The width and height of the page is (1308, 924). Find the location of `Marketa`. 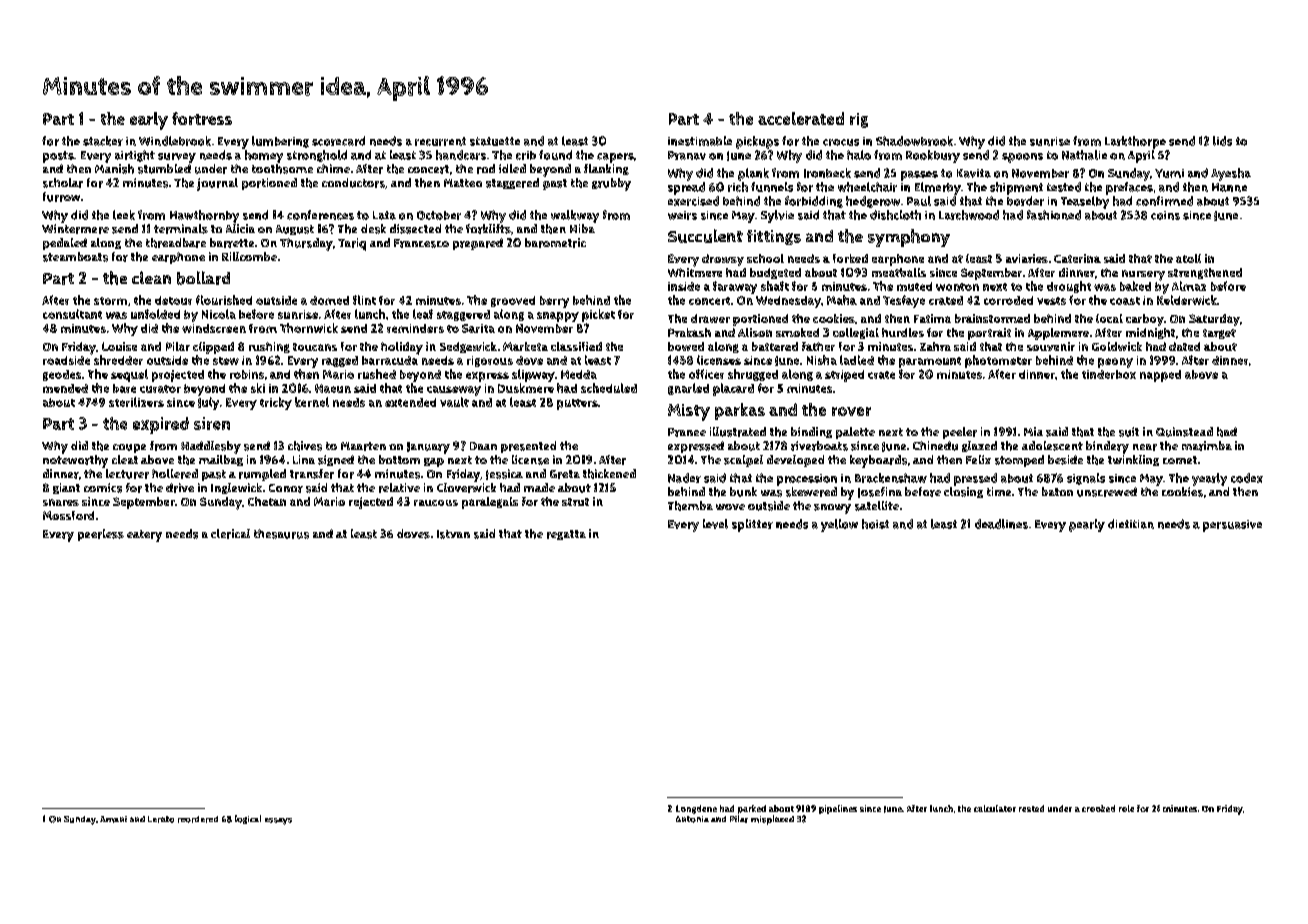

Marketa is located at coordinates (525, 346).
